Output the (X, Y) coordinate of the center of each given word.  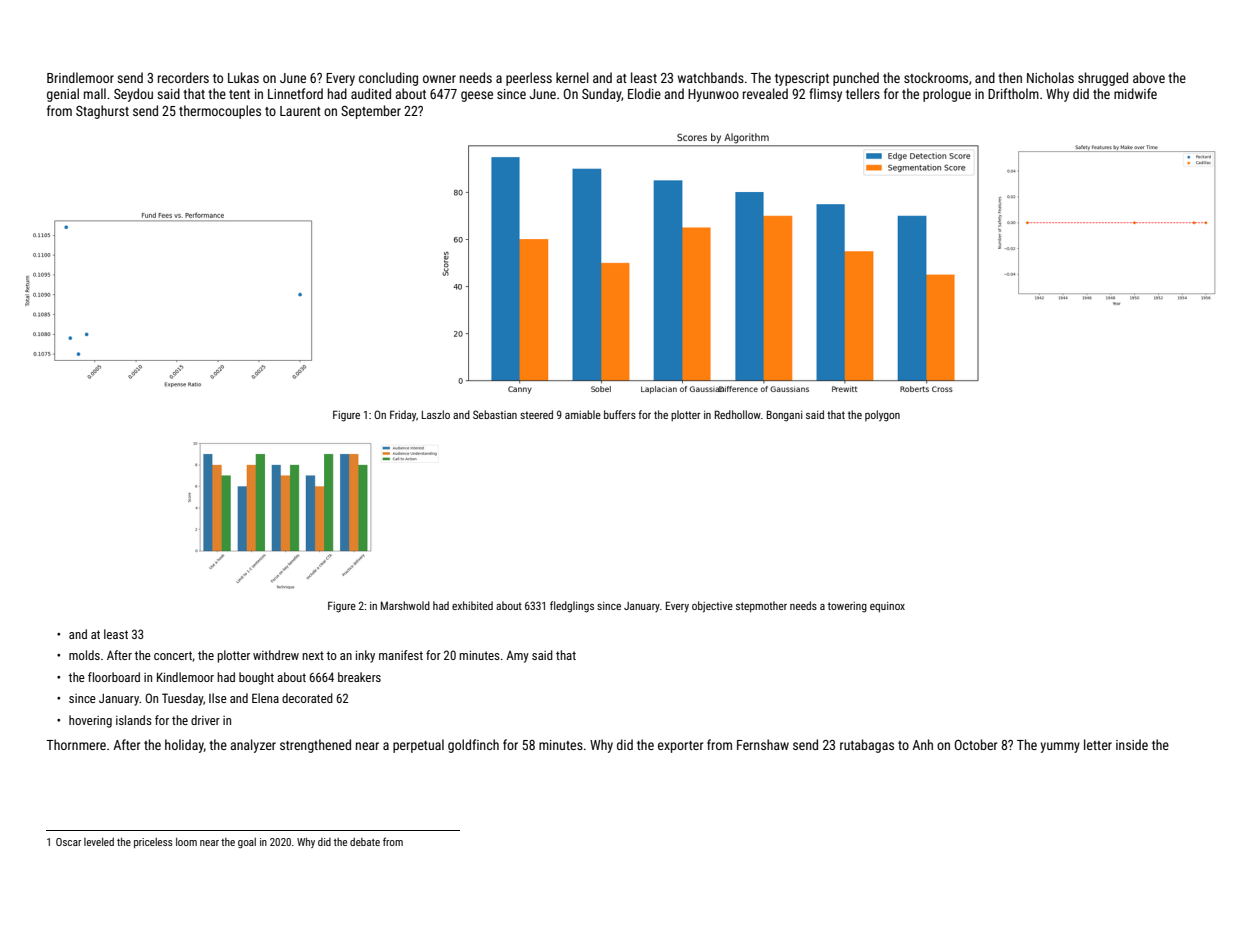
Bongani (784, 416)
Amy (517, 657)
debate (365, 842)
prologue (947, 95)
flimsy (825, 95)
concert (173, 655)
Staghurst (102, 112)
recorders (183, 77)
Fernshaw (763, 744)
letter (1098, 744)
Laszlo (436, 414)
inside (1132, 744)
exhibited (472, 605)
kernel (572, 77)
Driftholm (1013, 93)
